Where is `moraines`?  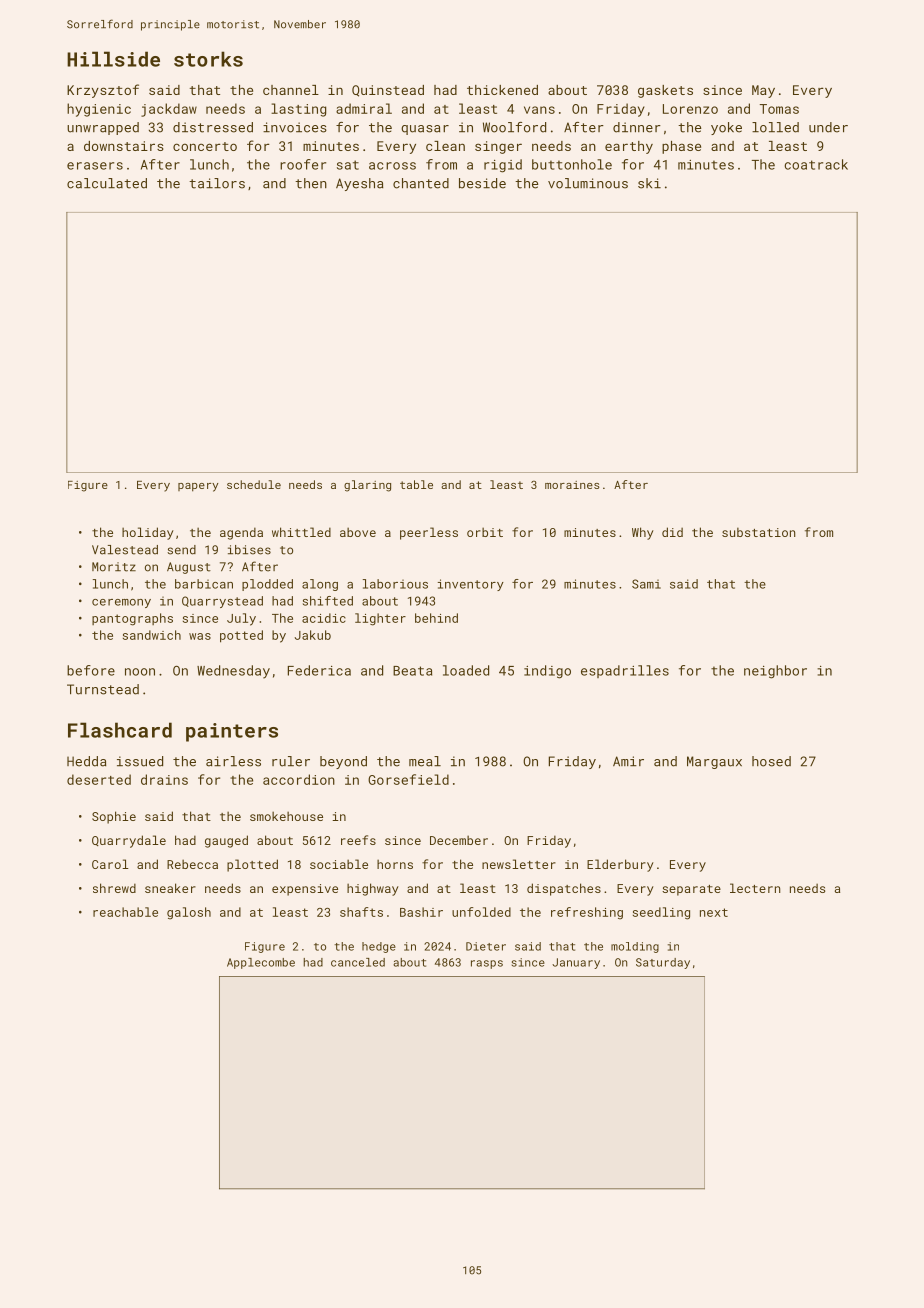 moraines is located at coordinates (572, 485).
